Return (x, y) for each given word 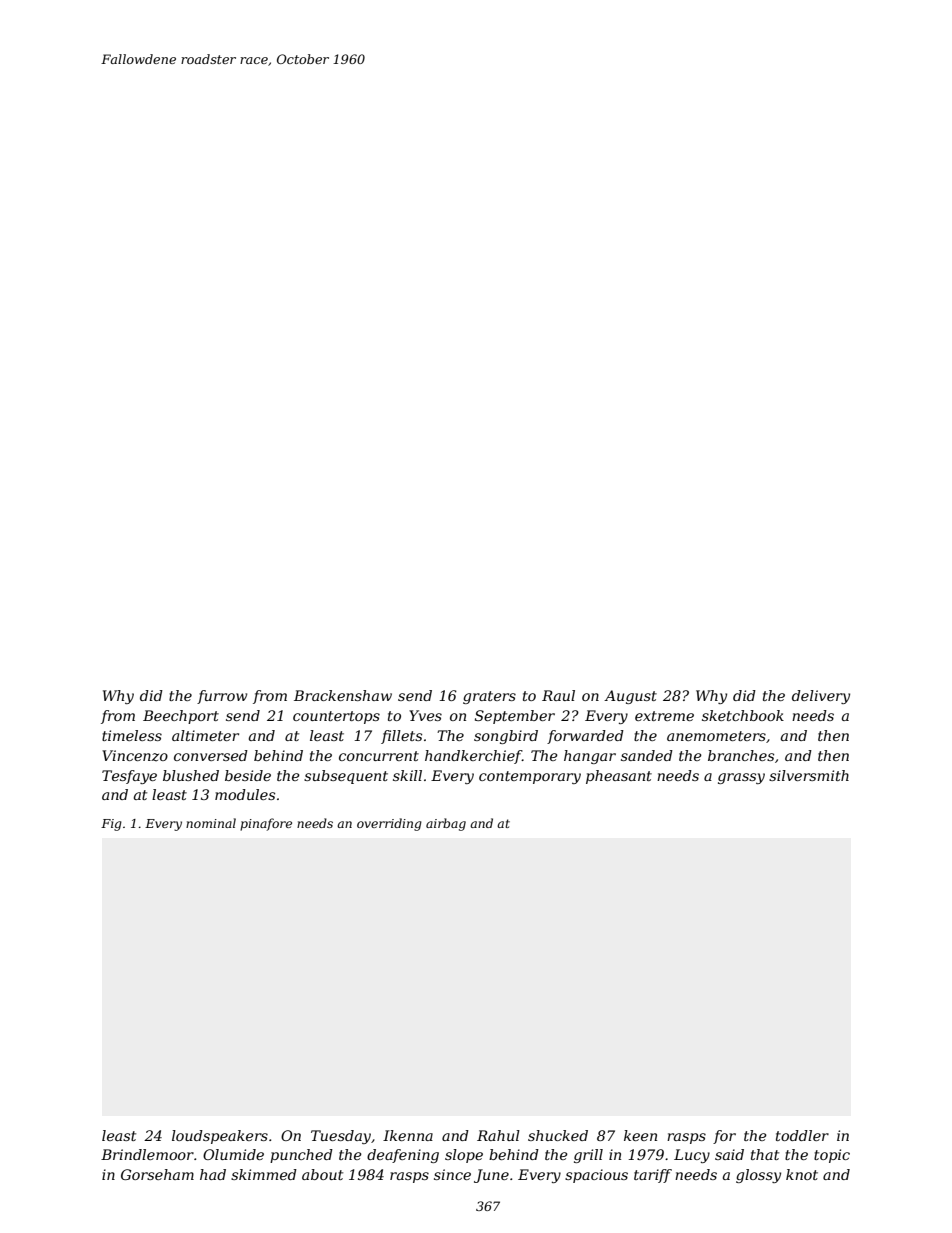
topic (832, 1156)
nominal (211, 823)
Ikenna (408, 1135)
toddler (802, 1135)
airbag (446, 824)
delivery (821, 697)
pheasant (619, 777)
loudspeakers (220, 1137)
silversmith (809, 775)
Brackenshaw (343, 695)
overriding (389, 824)
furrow (222, 697)
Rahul (498, 1135)
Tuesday (341, 1137)
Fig (111, 825)
